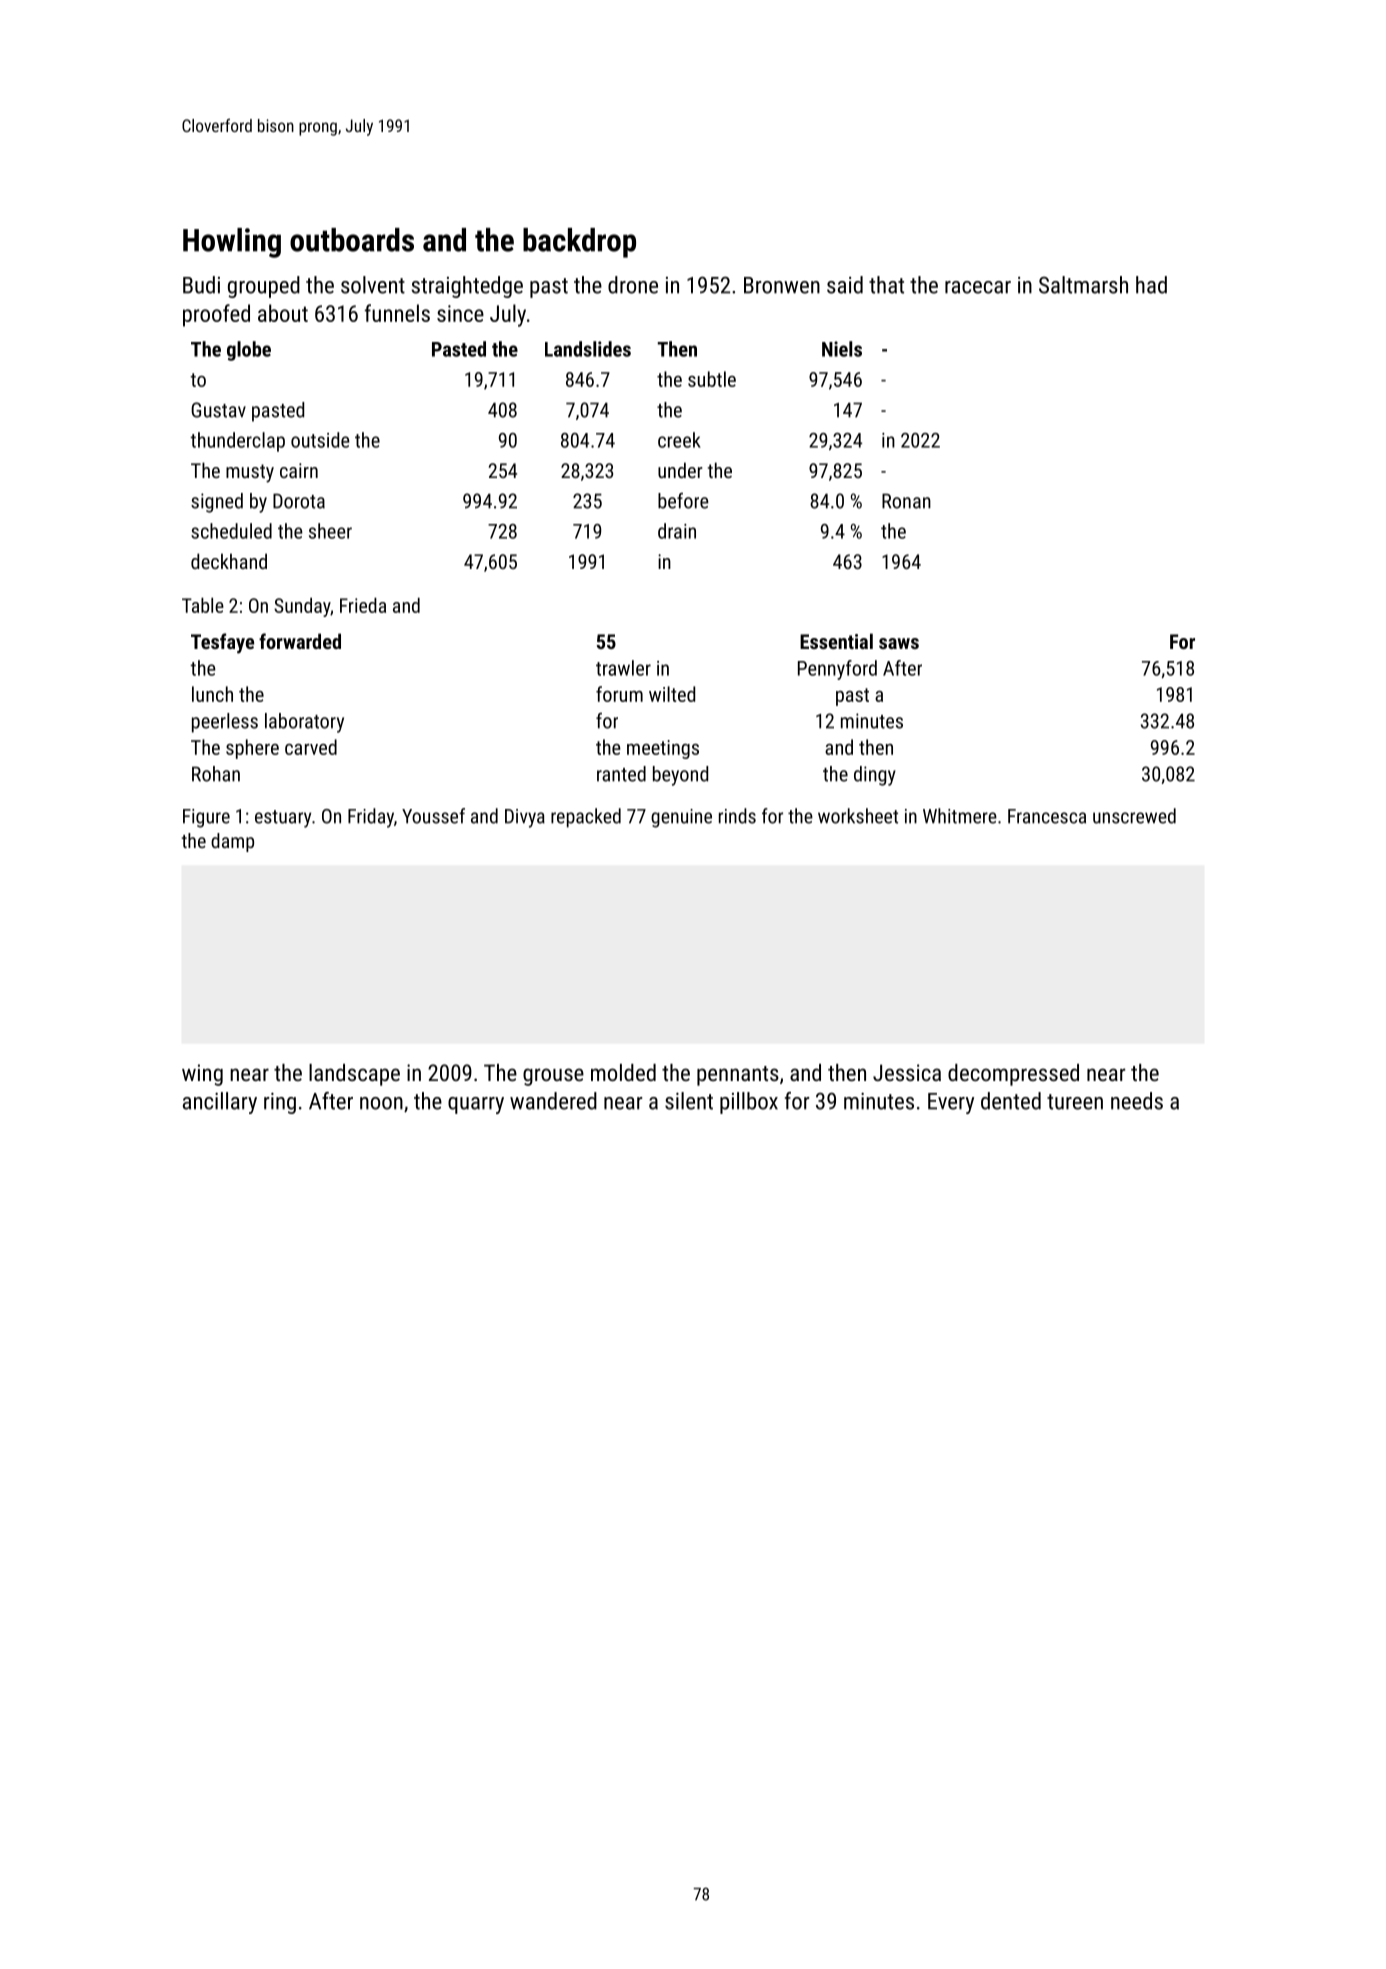 The height and width of the screenshot is (1969, 1386). Describe the element at coordinates (280, 1103) in the screenshot. I see `ring` at that location.
